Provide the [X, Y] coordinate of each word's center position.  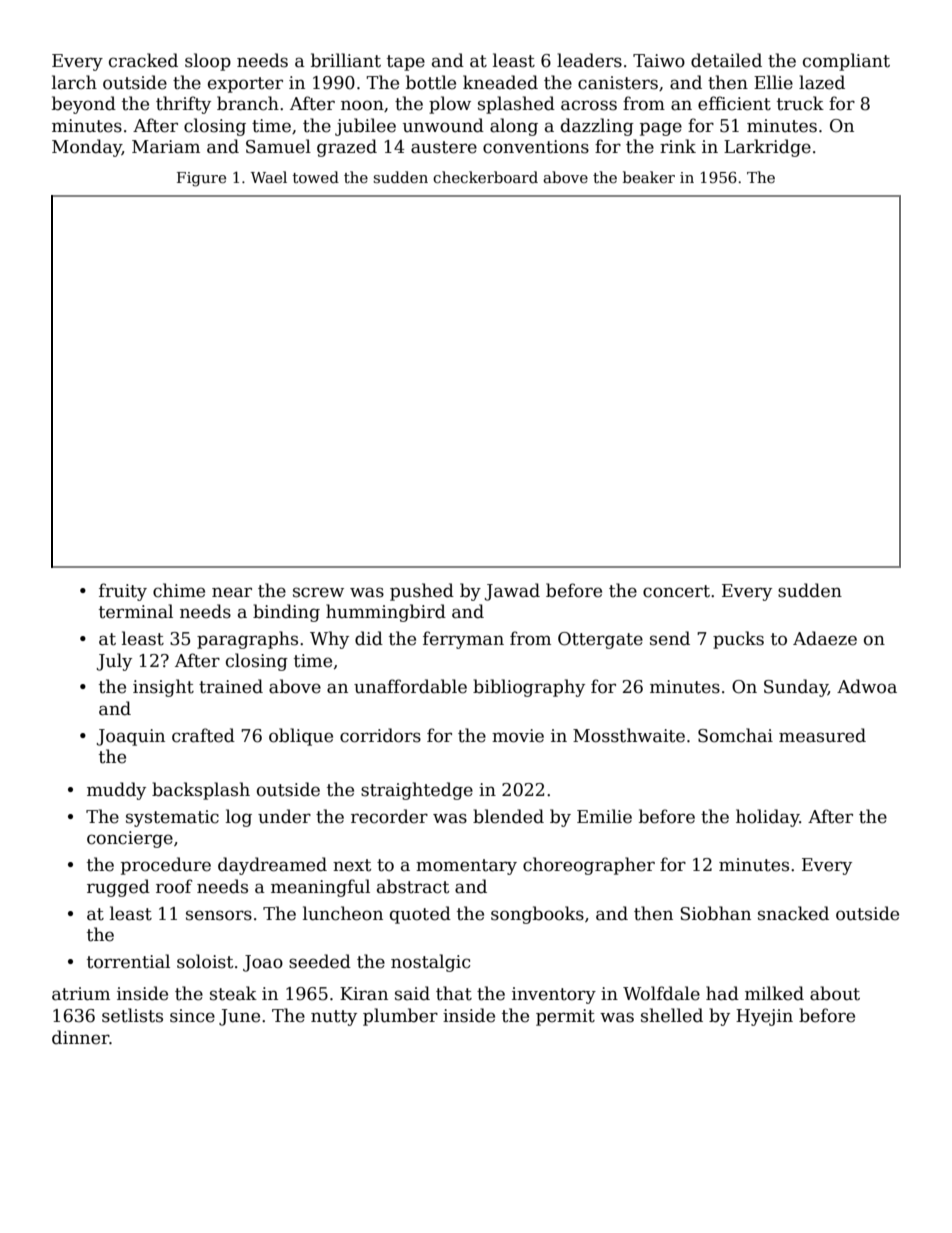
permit [565, 1017]
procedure [166, 866]
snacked [793, 913]
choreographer [589, 866]
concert [676, 591]
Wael [269, 177]
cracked [143, 60]
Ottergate [600, 640]
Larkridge [767, 148]
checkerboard [485, 177]
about [835, 993]
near [232, 592]
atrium [81, 994]
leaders [589, 60]
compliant [846, 62]
